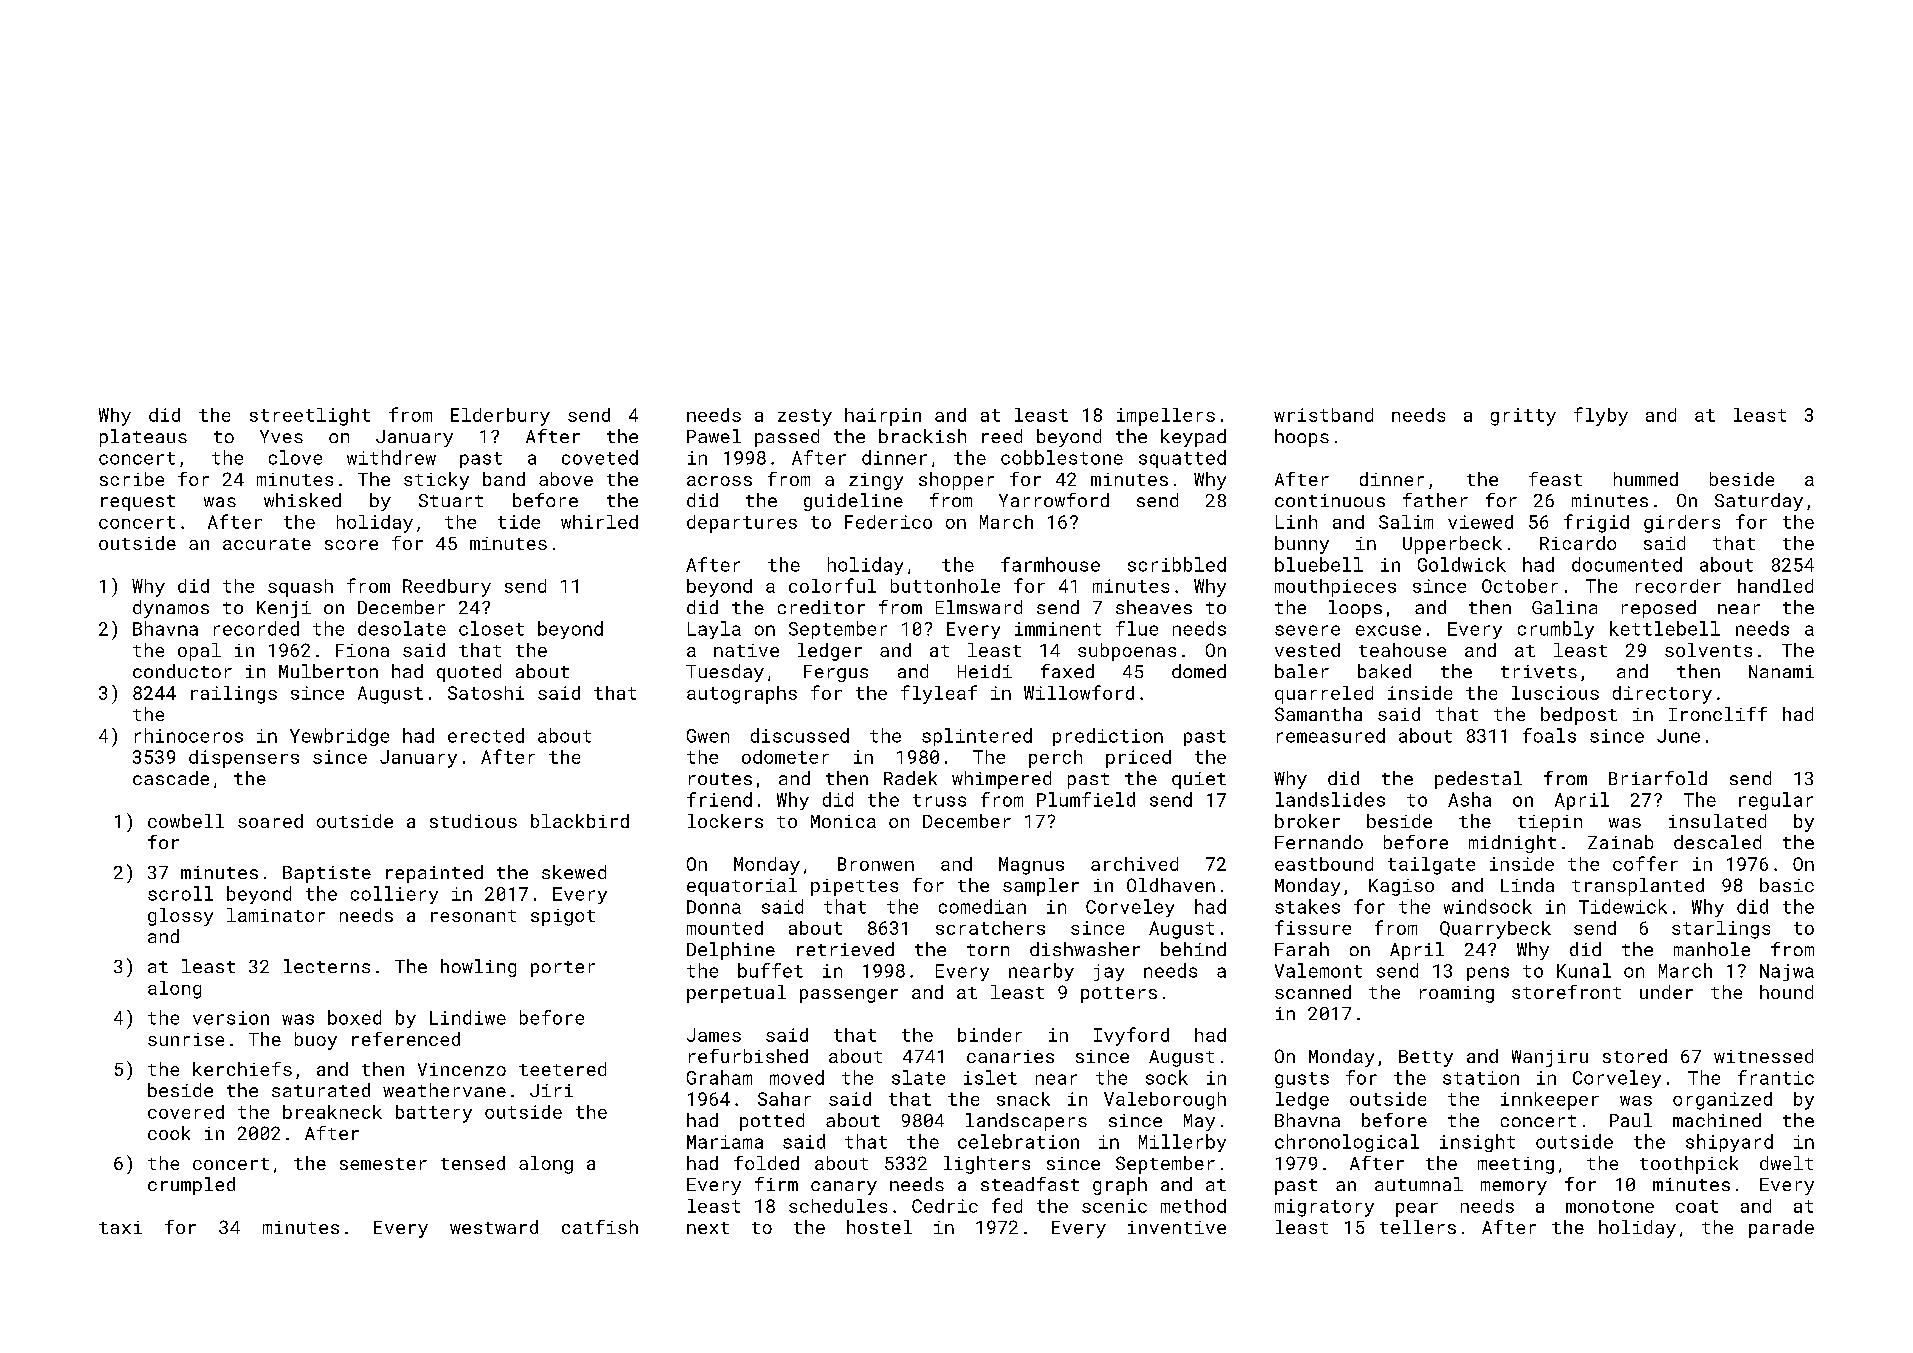 The width and height of the document is (1913, 1353). Describe the element at coordinates (1759, 502) in the document. I see `Saturday` at that location.
